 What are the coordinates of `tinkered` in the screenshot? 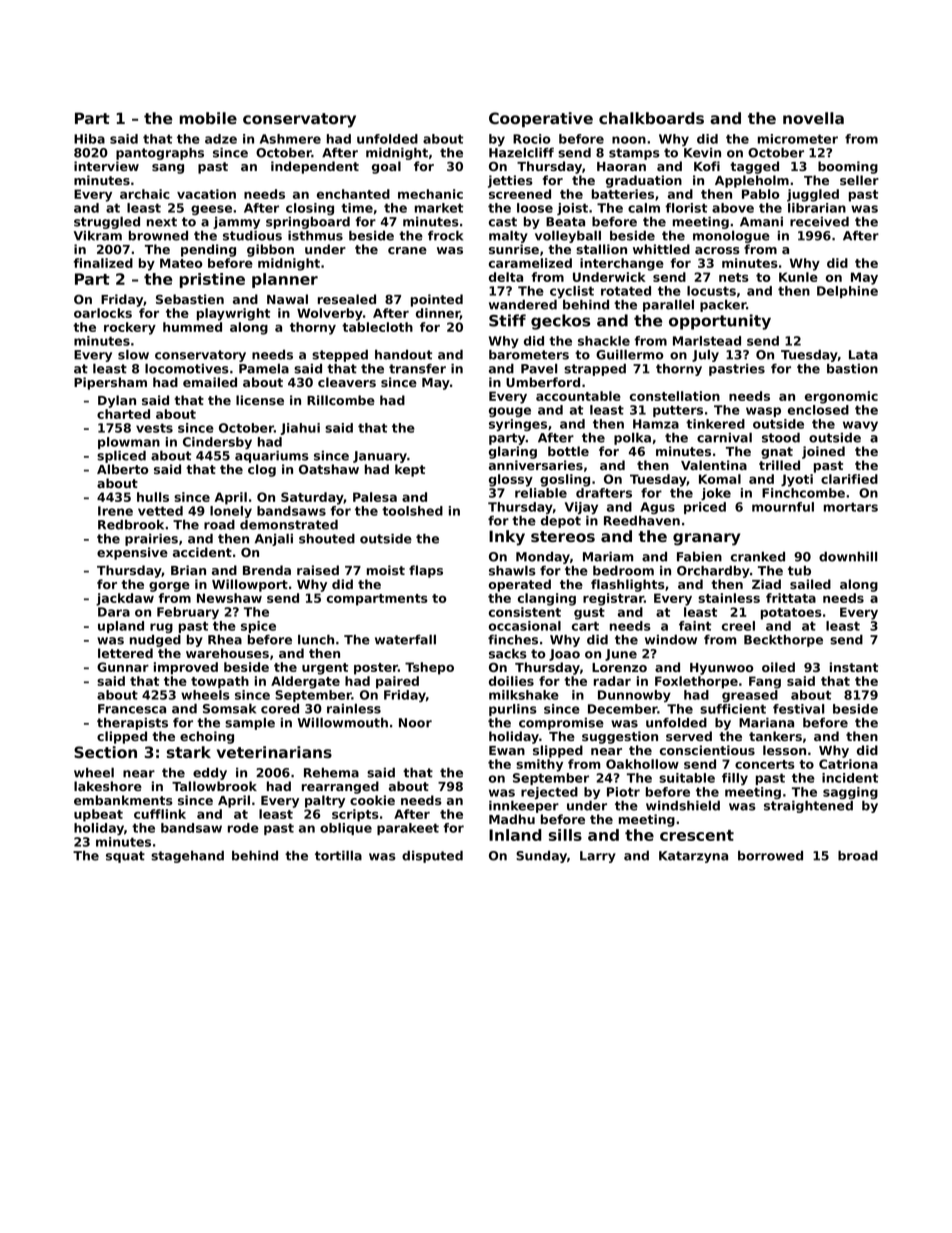 It's located at (715, 424).
